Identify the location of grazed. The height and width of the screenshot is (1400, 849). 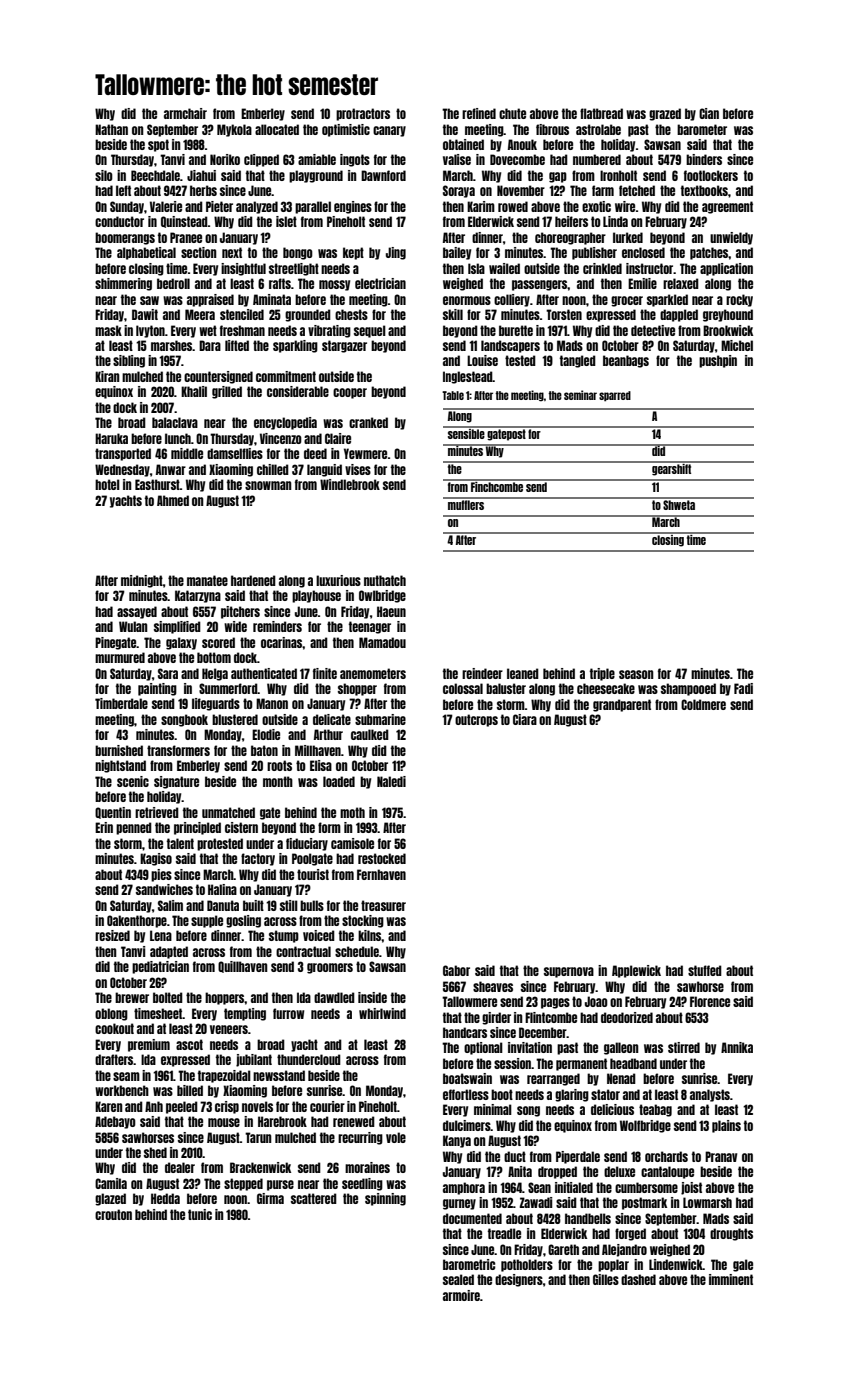
(665, 114).
